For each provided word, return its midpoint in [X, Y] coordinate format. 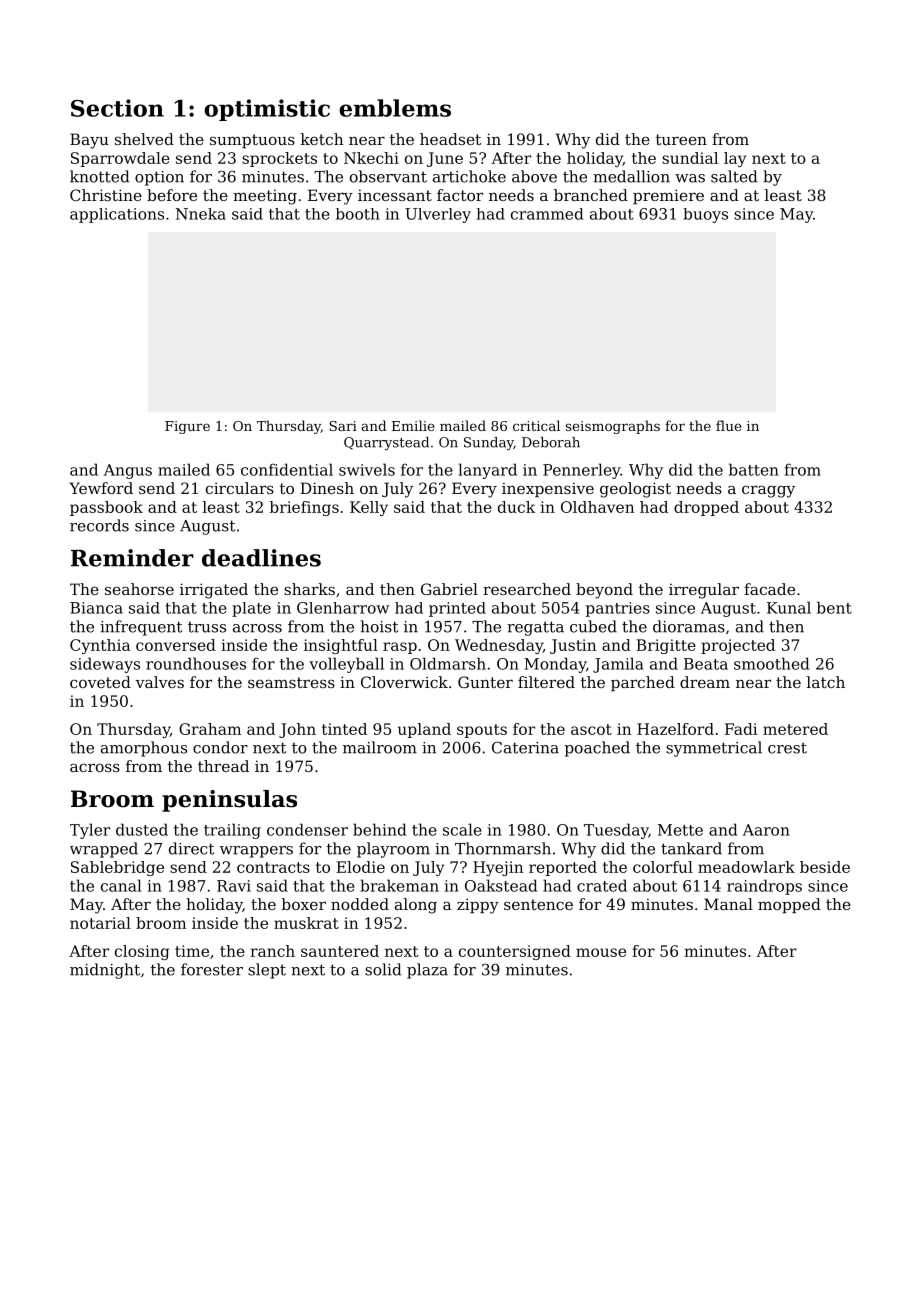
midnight [105, 971]
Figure [187, 427]
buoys [705, 215]
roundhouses [196, 663]
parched [643, 683]
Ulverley [438, 215]
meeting [265, 197]
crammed [547, 214]
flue [728, 425]
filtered [546, 682]
